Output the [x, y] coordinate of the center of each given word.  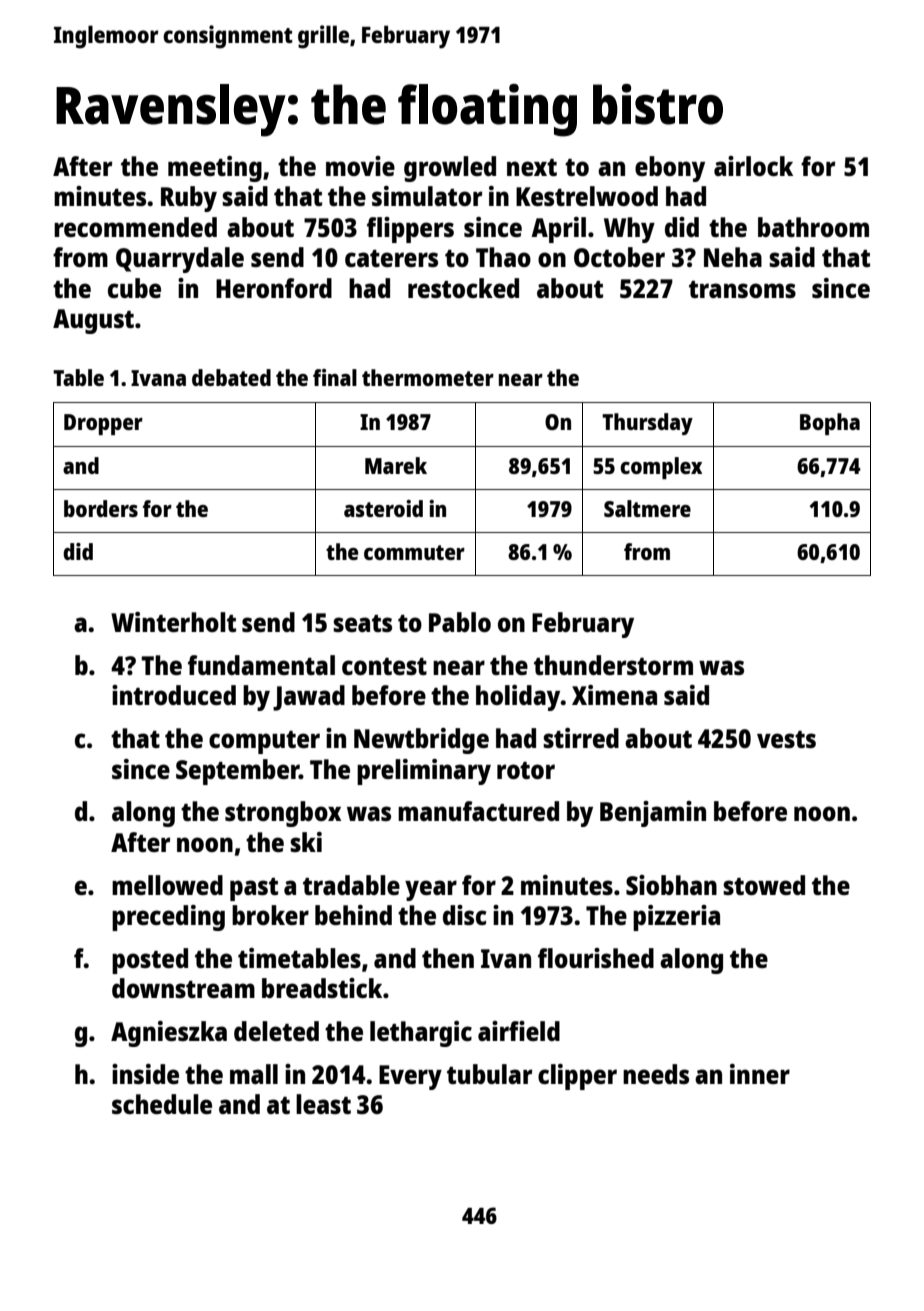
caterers [391, 258]
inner [760, 1074]
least [323, 1104]
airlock [753, 166]
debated [231, 377]
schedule [162, 1104]
